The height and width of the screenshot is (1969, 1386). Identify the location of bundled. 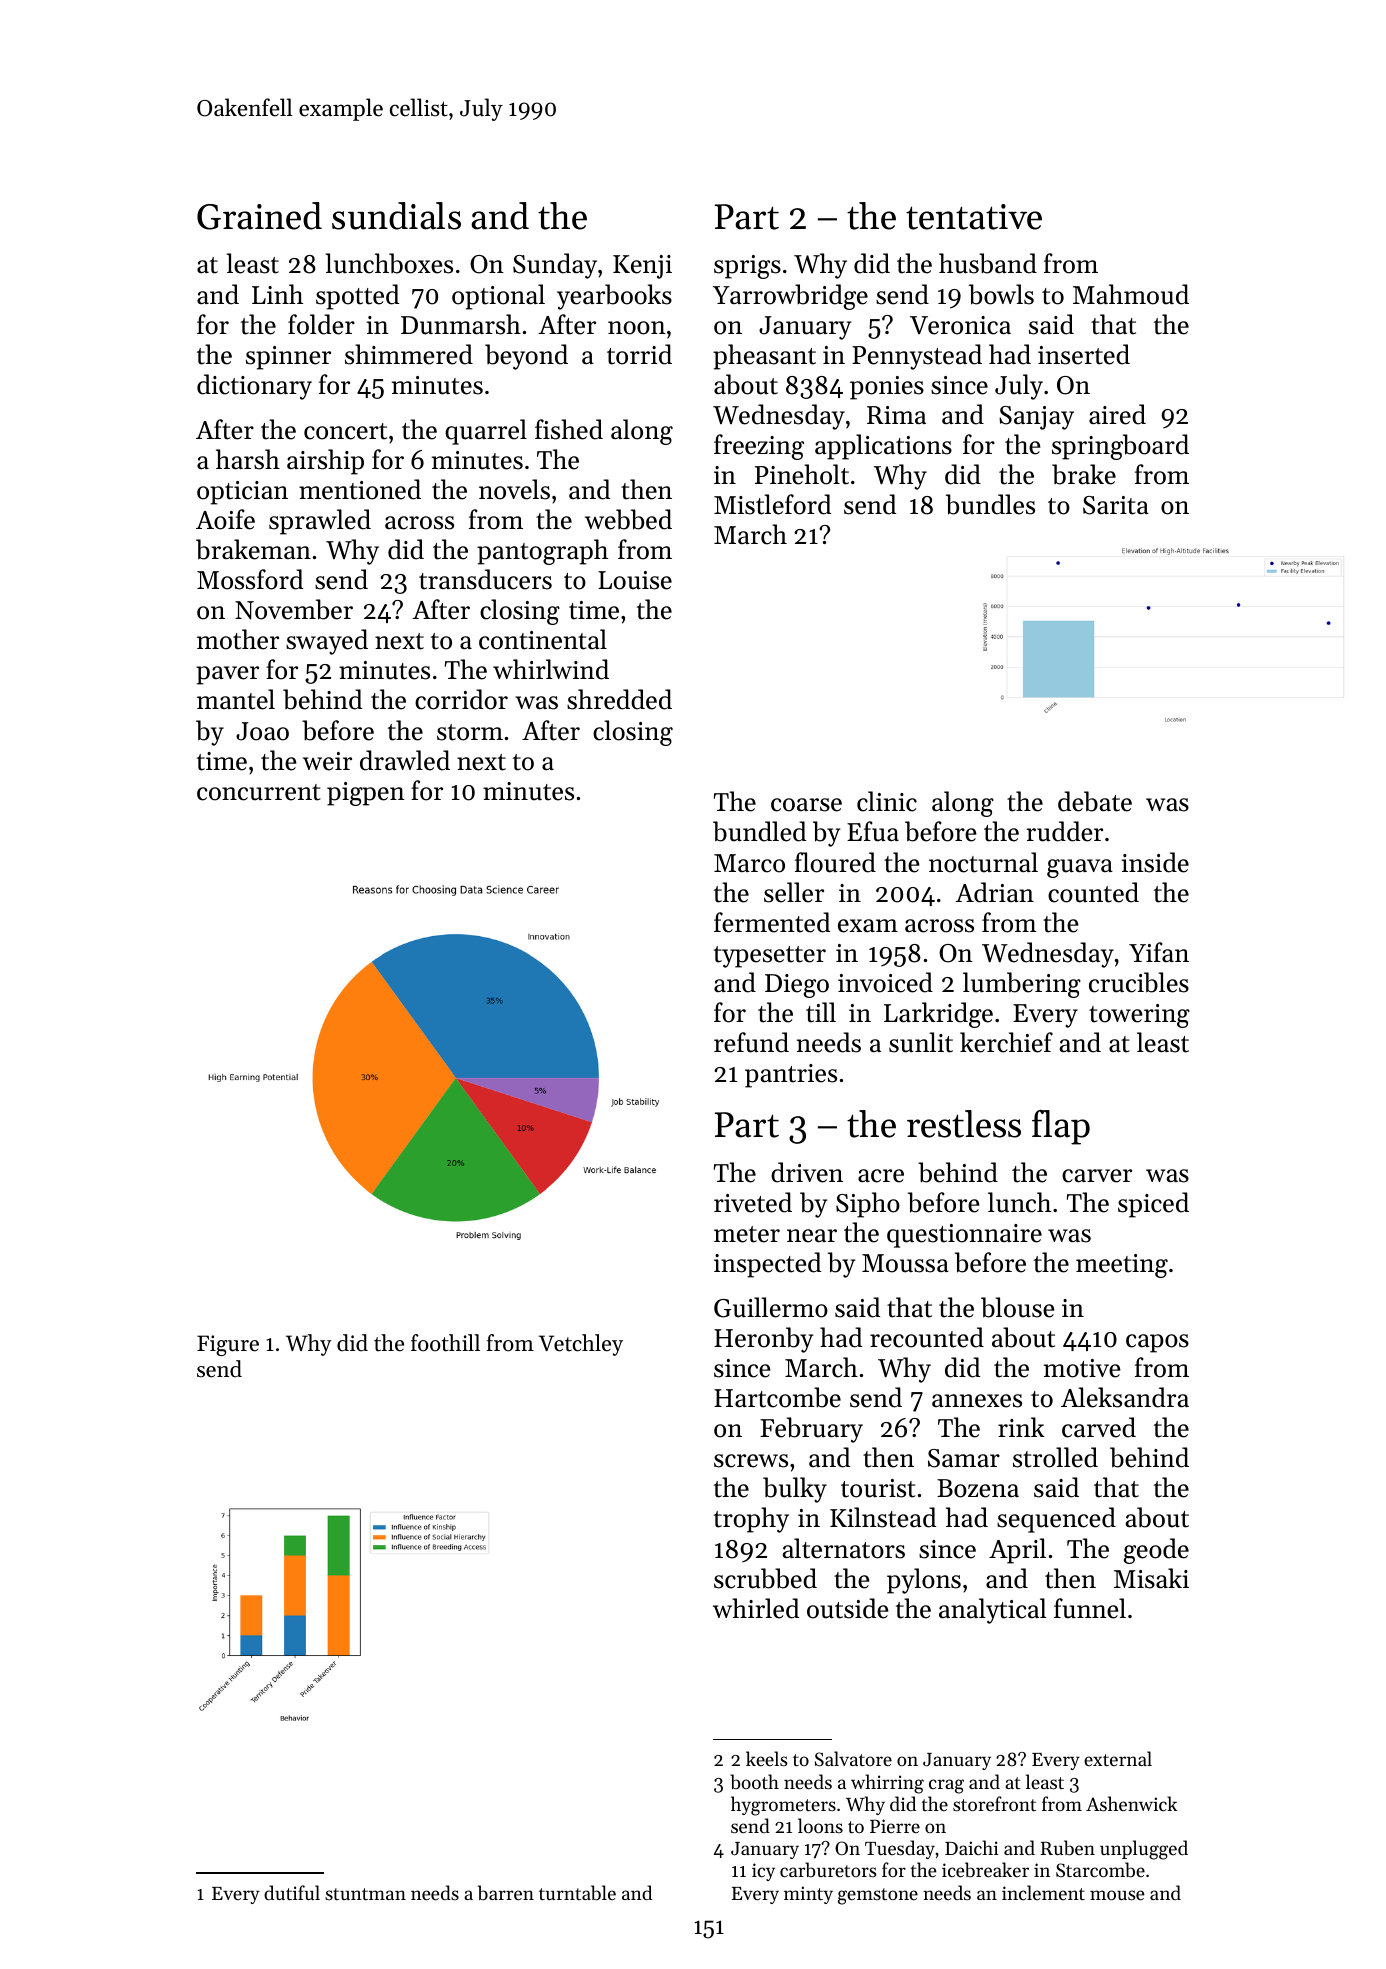
(759, 831).
